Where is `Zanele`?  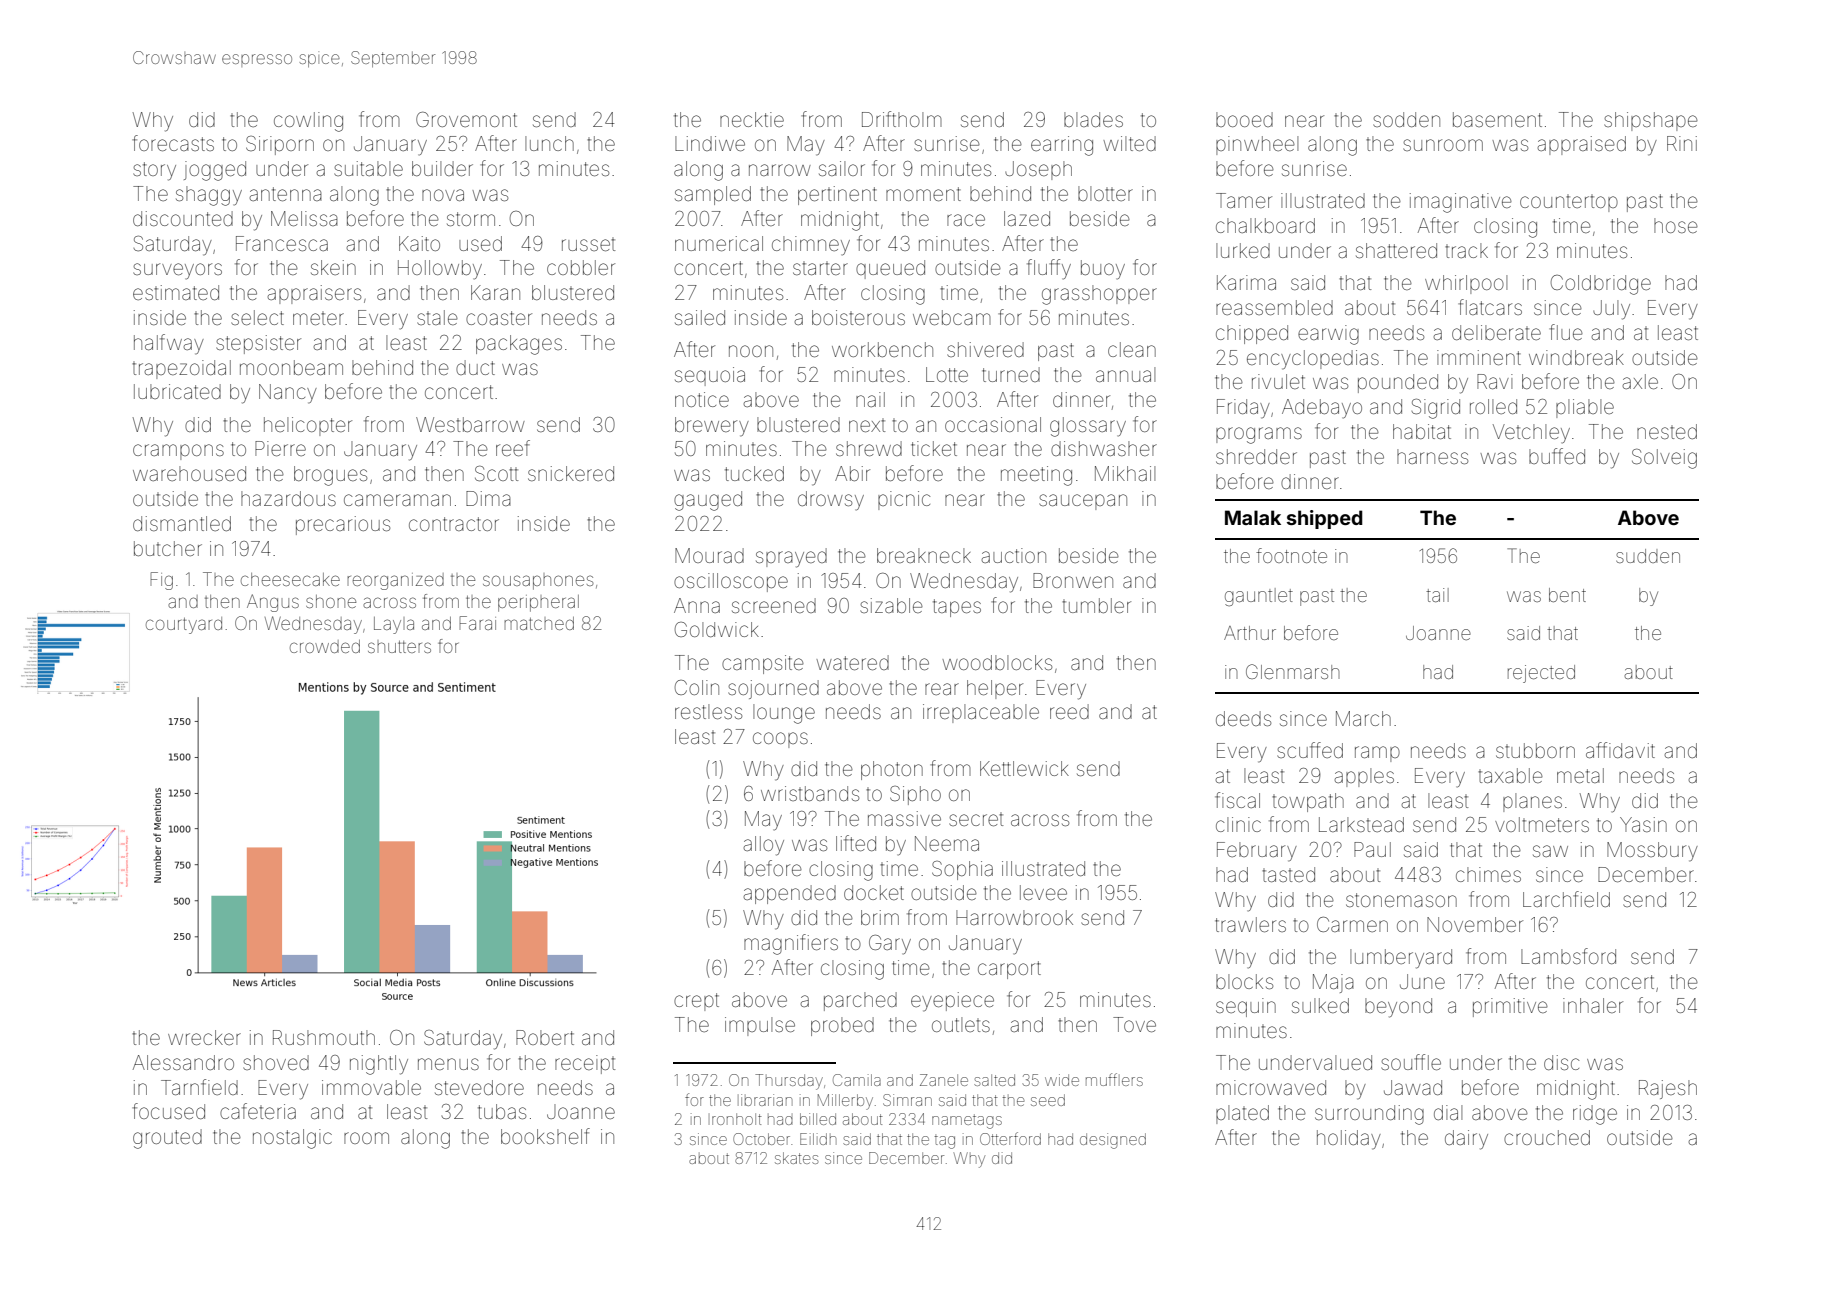
Zanele is located at coordinates (944, 1080).
